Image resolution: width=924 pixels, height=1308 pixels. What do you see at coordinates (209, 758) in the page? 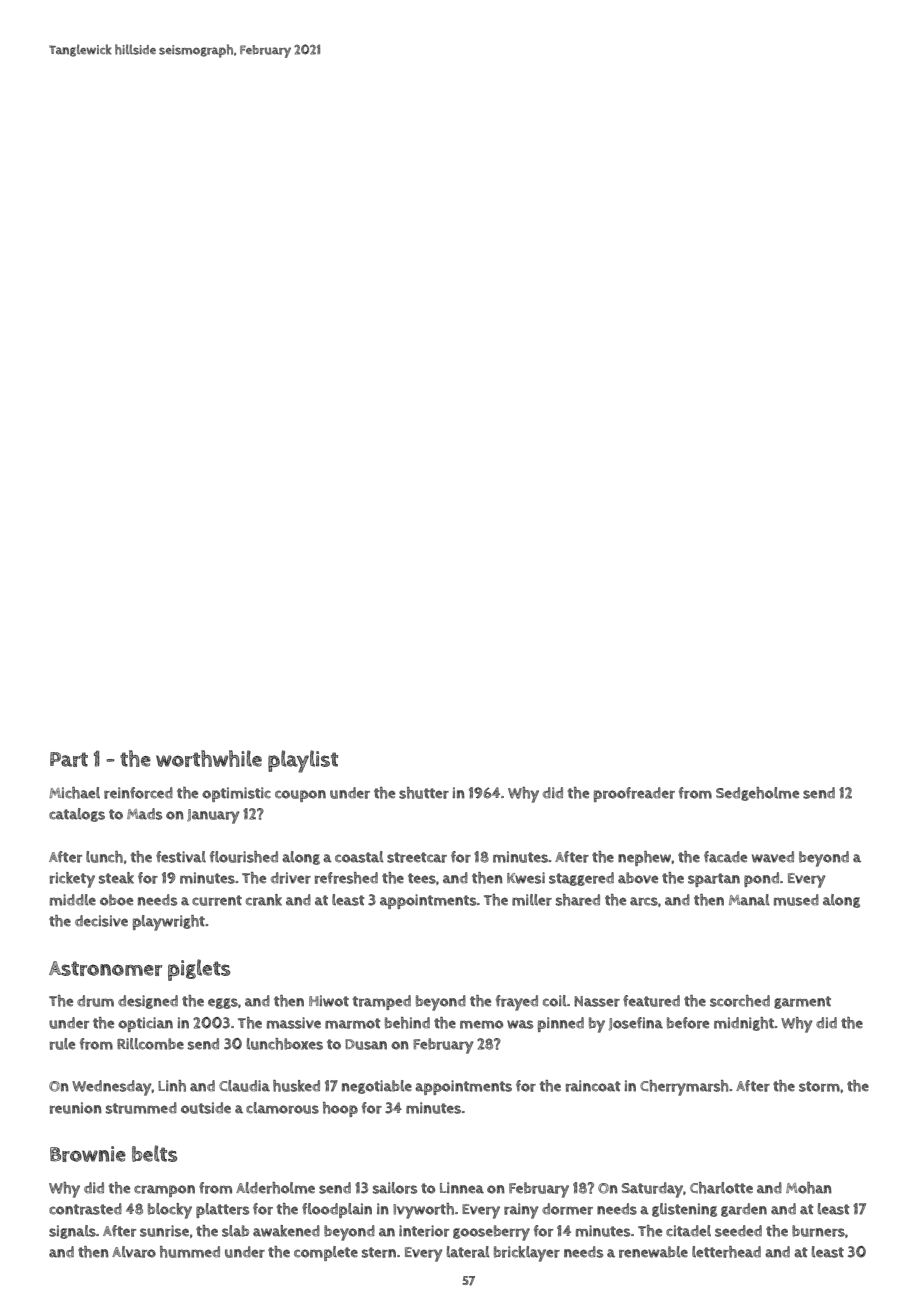
I see `worthwhile` at bounding box center [209, 758].
